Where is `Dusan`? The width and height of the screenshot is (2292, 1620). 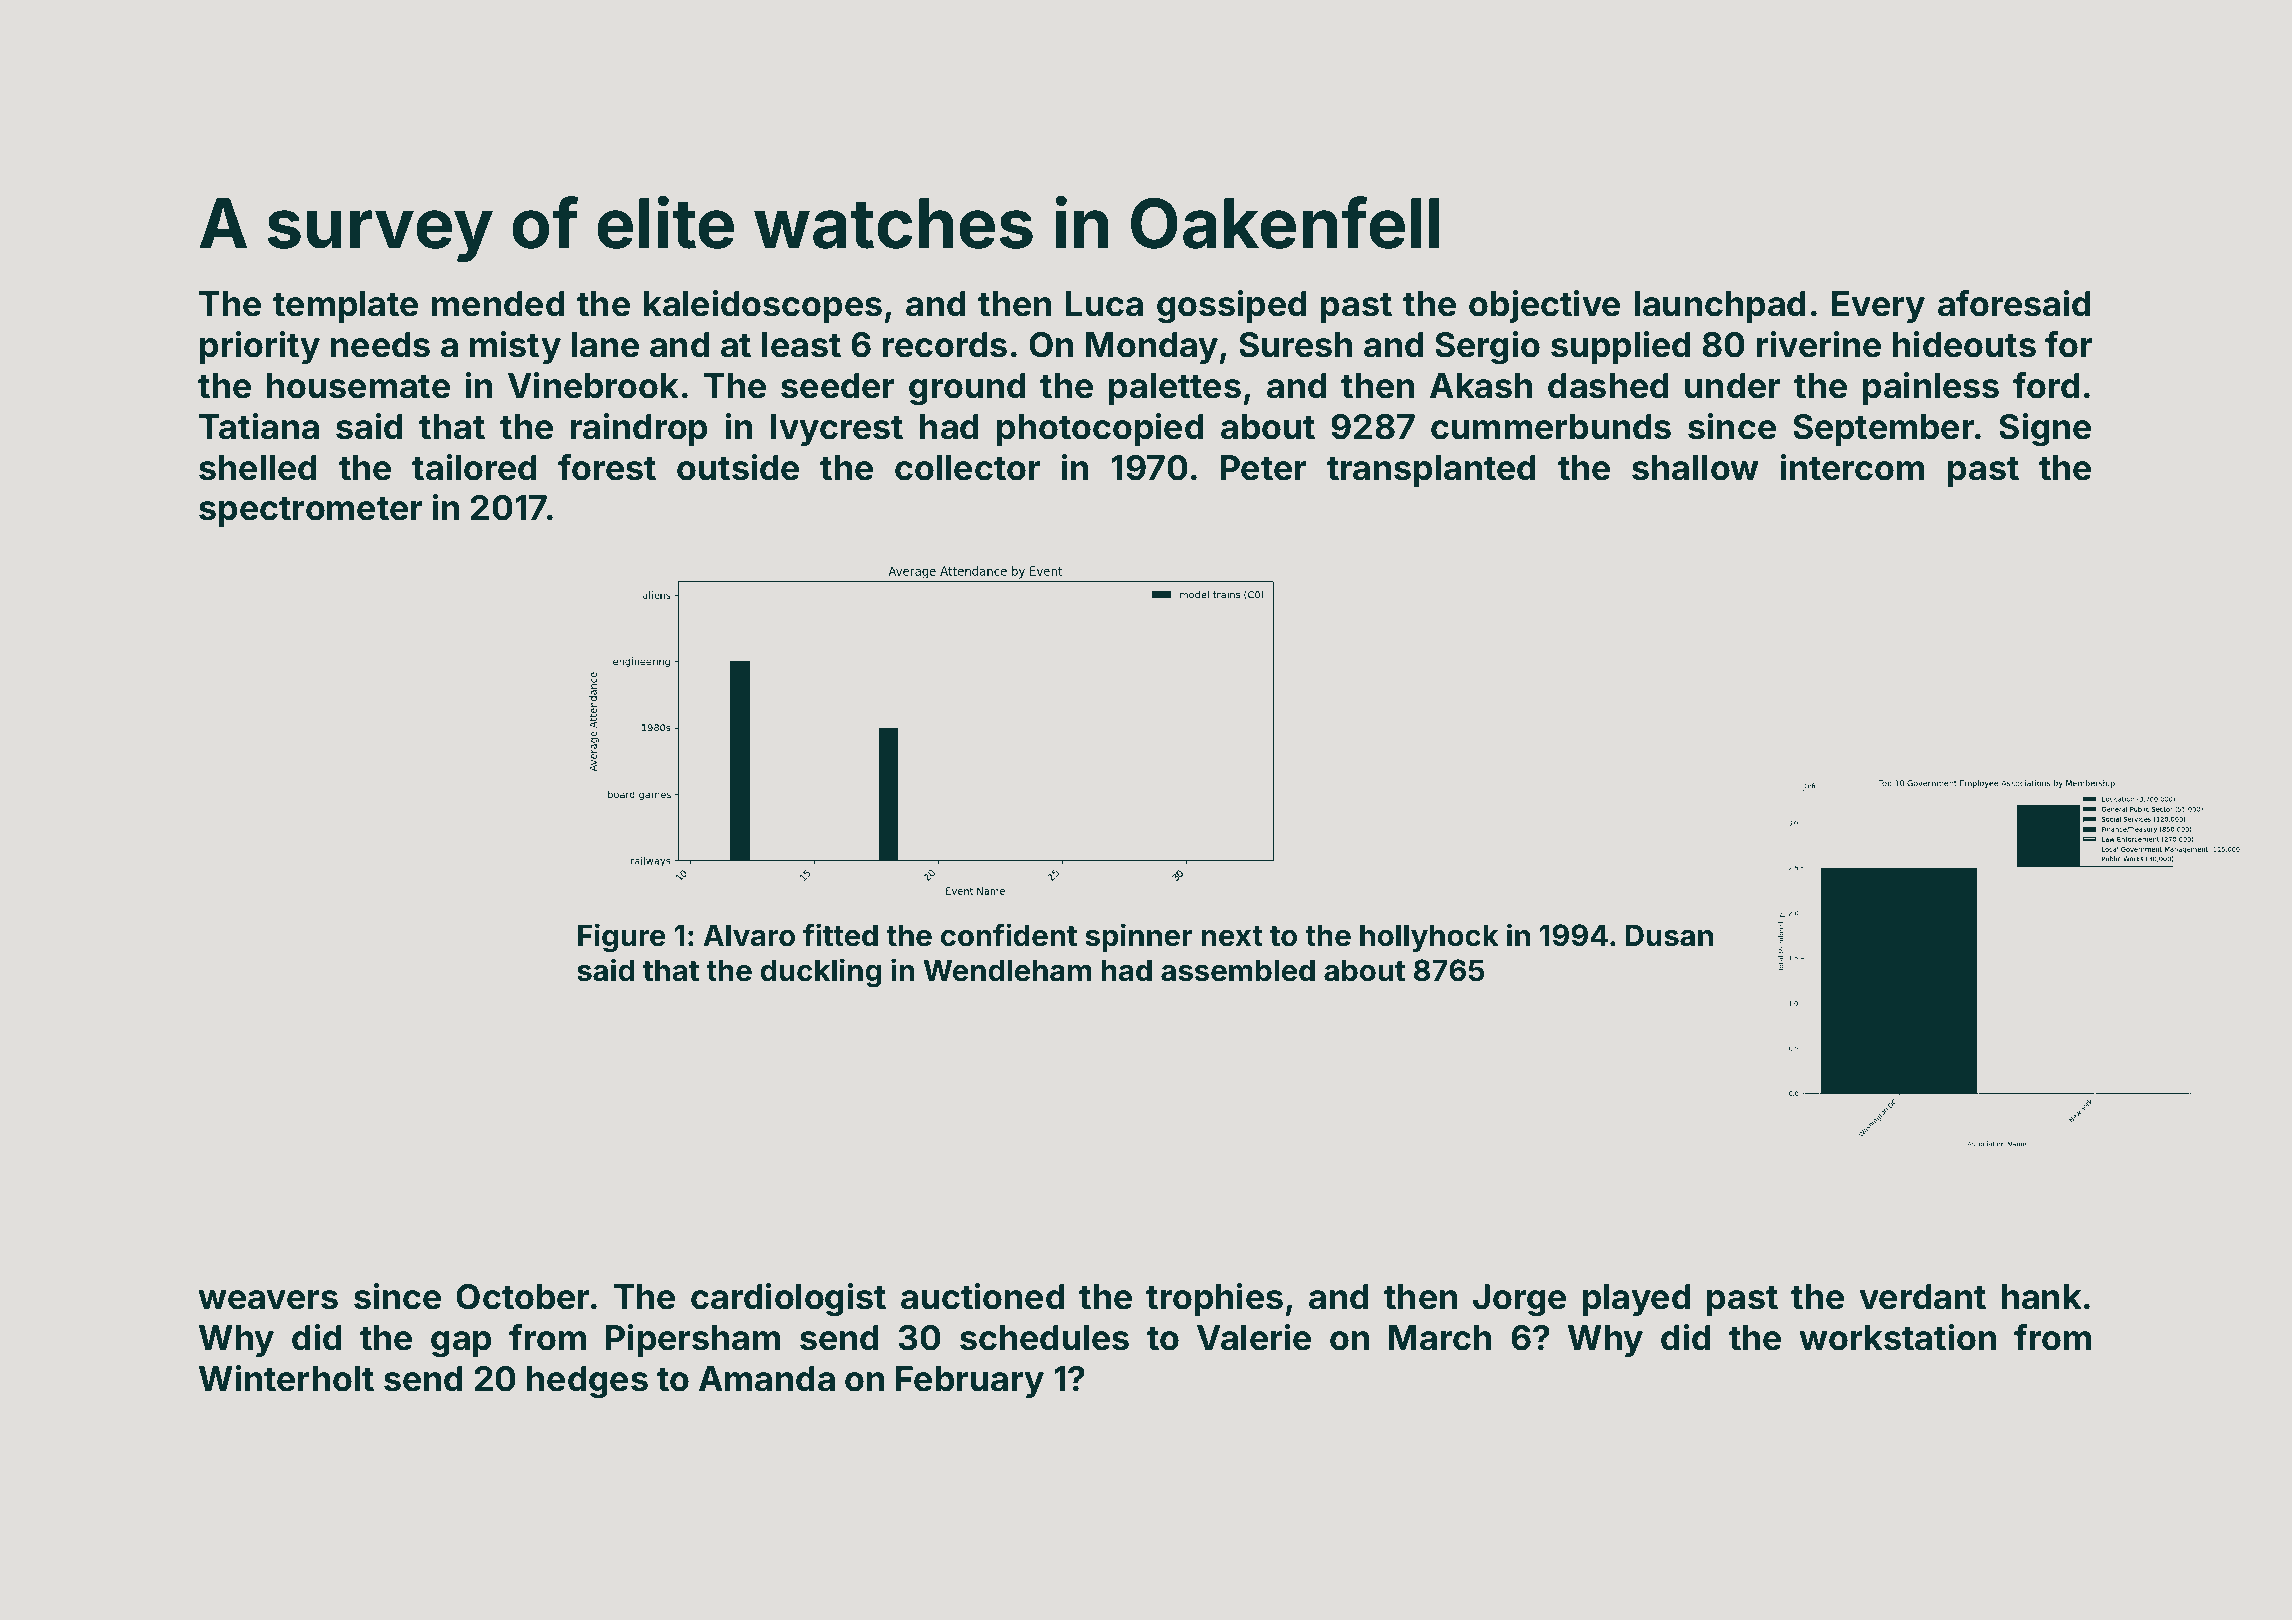 Dusan is located at coordinates (1669, 935).
